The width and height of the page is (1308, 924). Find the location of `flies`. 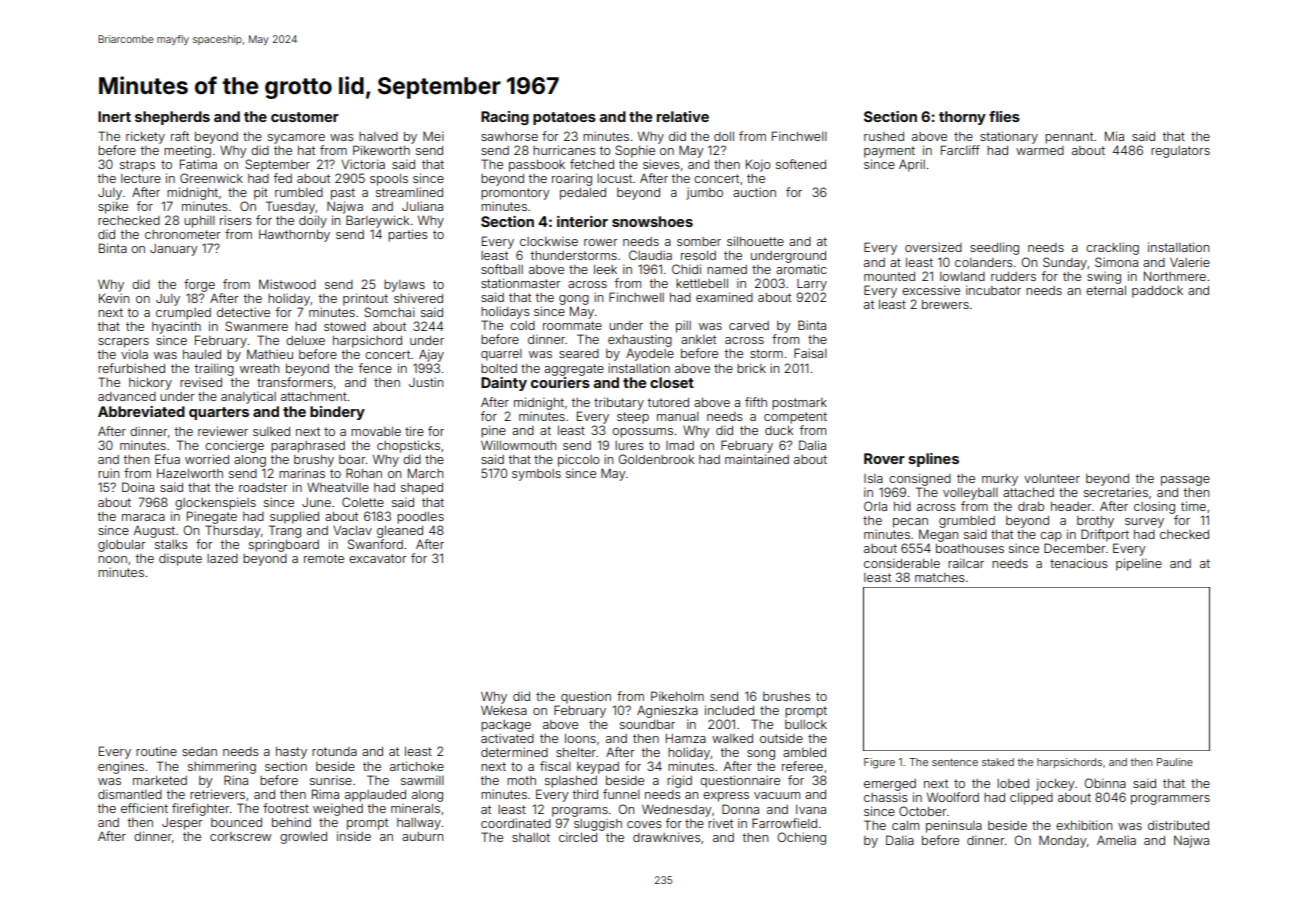

flies is located at coordinates (1004, 116).
